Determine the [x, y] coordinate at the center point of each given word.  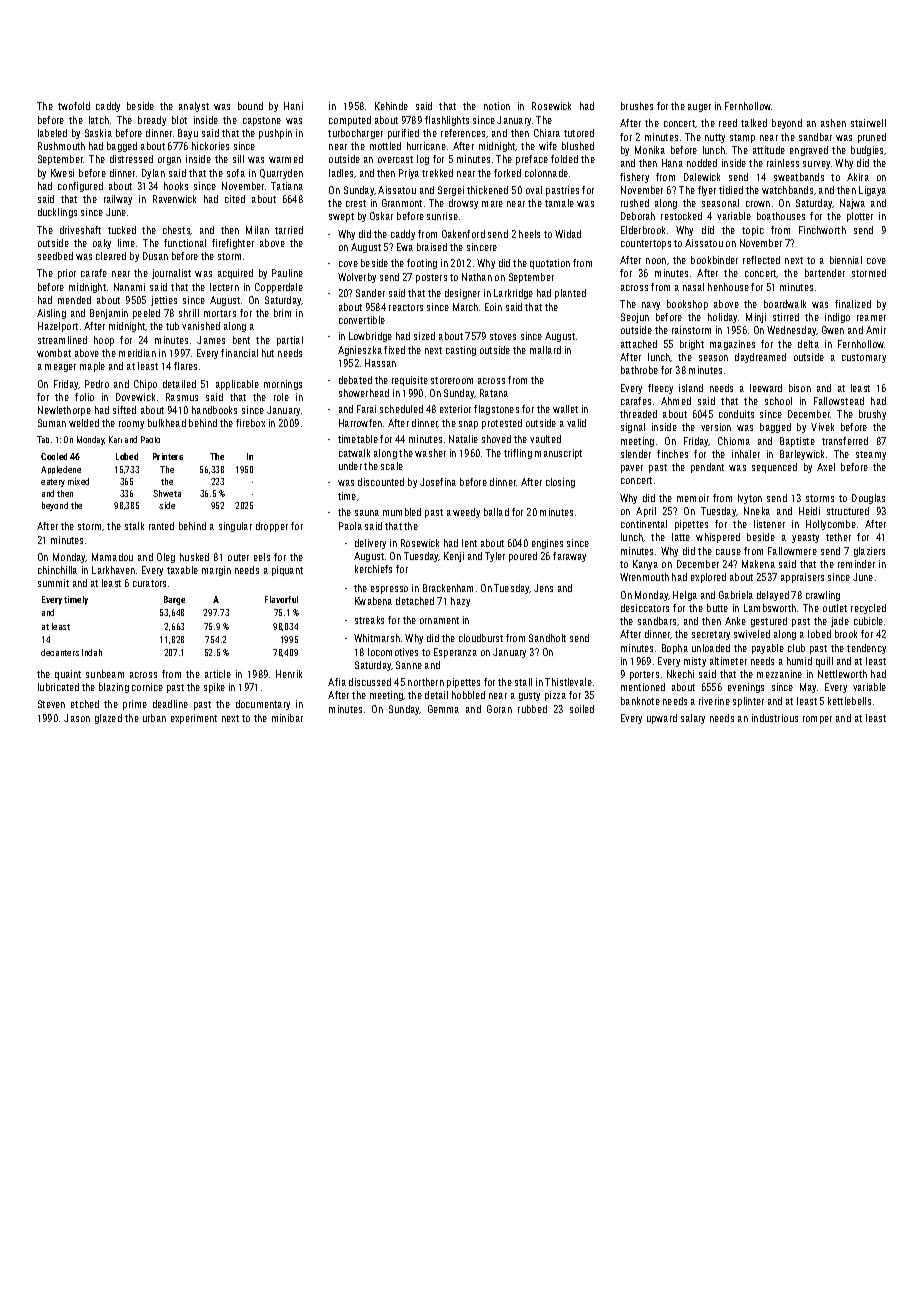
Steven [51, 704]
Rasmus [182, 397]
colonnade [546, 173]
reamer [871, 318]
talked [754, 123]
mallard [545, 350]
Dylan [153, 174]
